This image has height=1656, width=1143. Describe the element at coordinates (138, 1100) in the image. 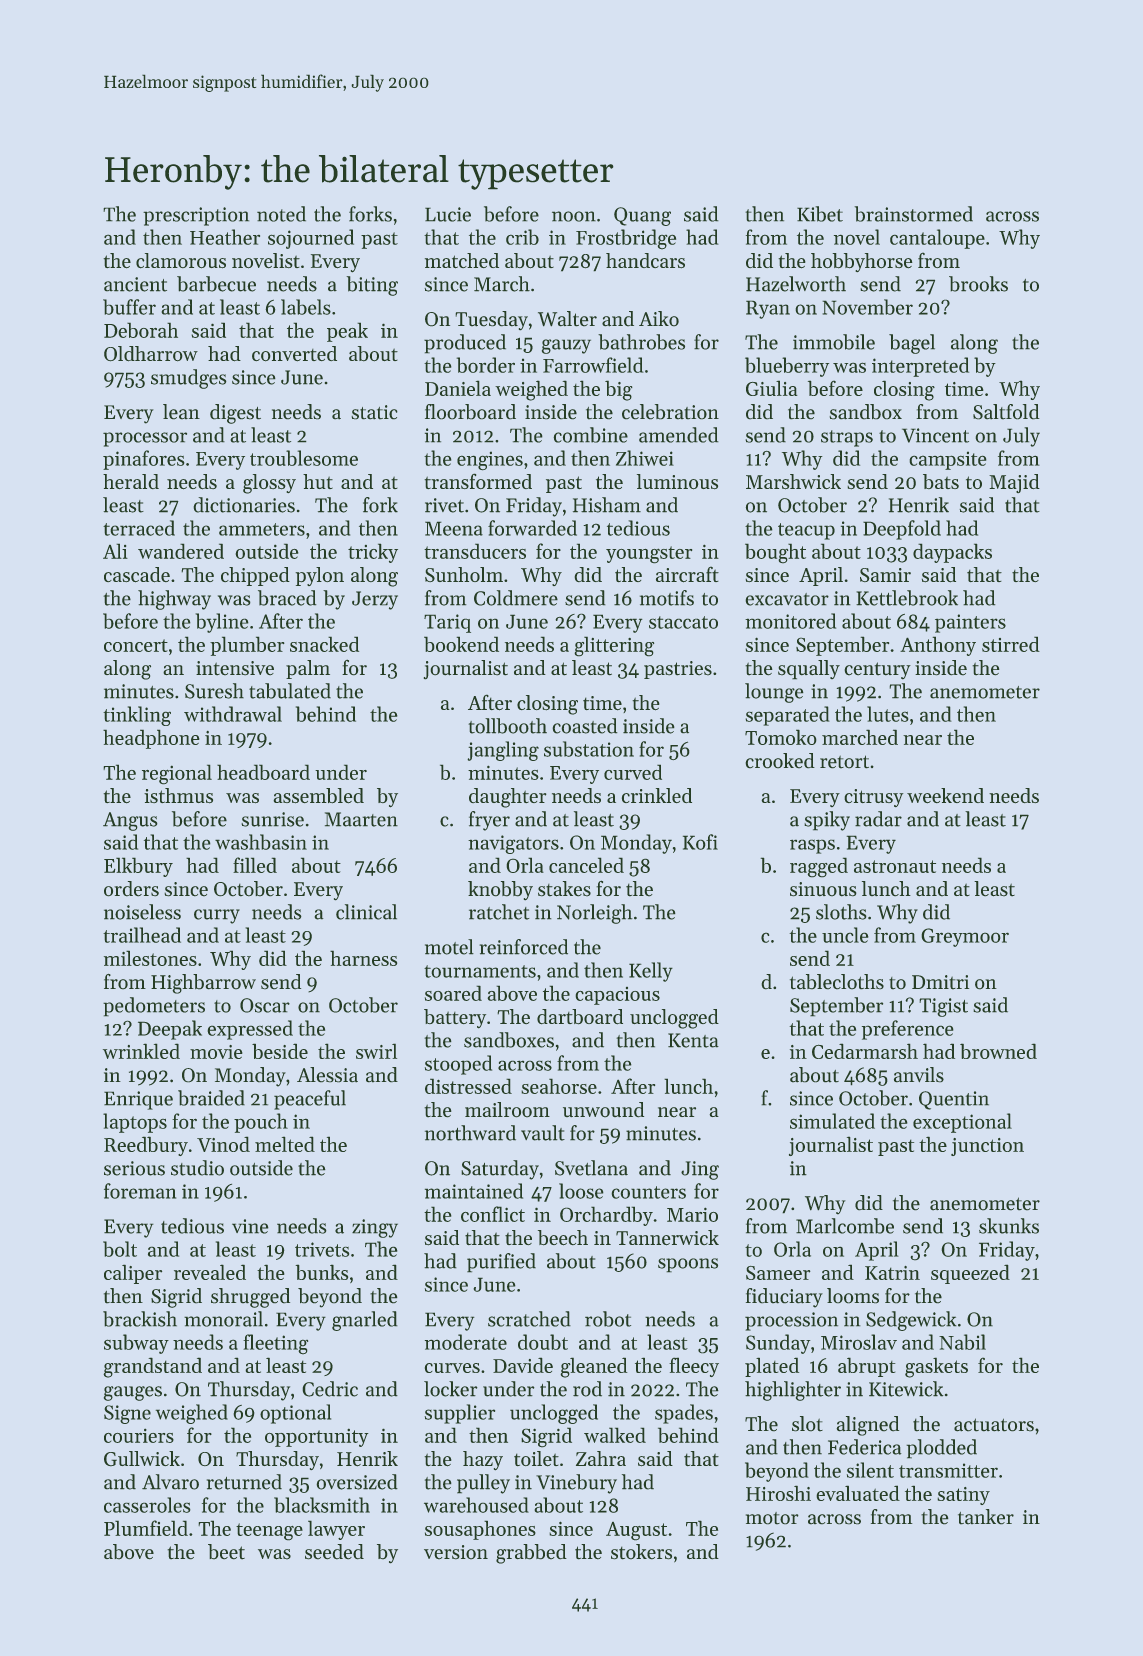

I see `Enrique` at that location.
